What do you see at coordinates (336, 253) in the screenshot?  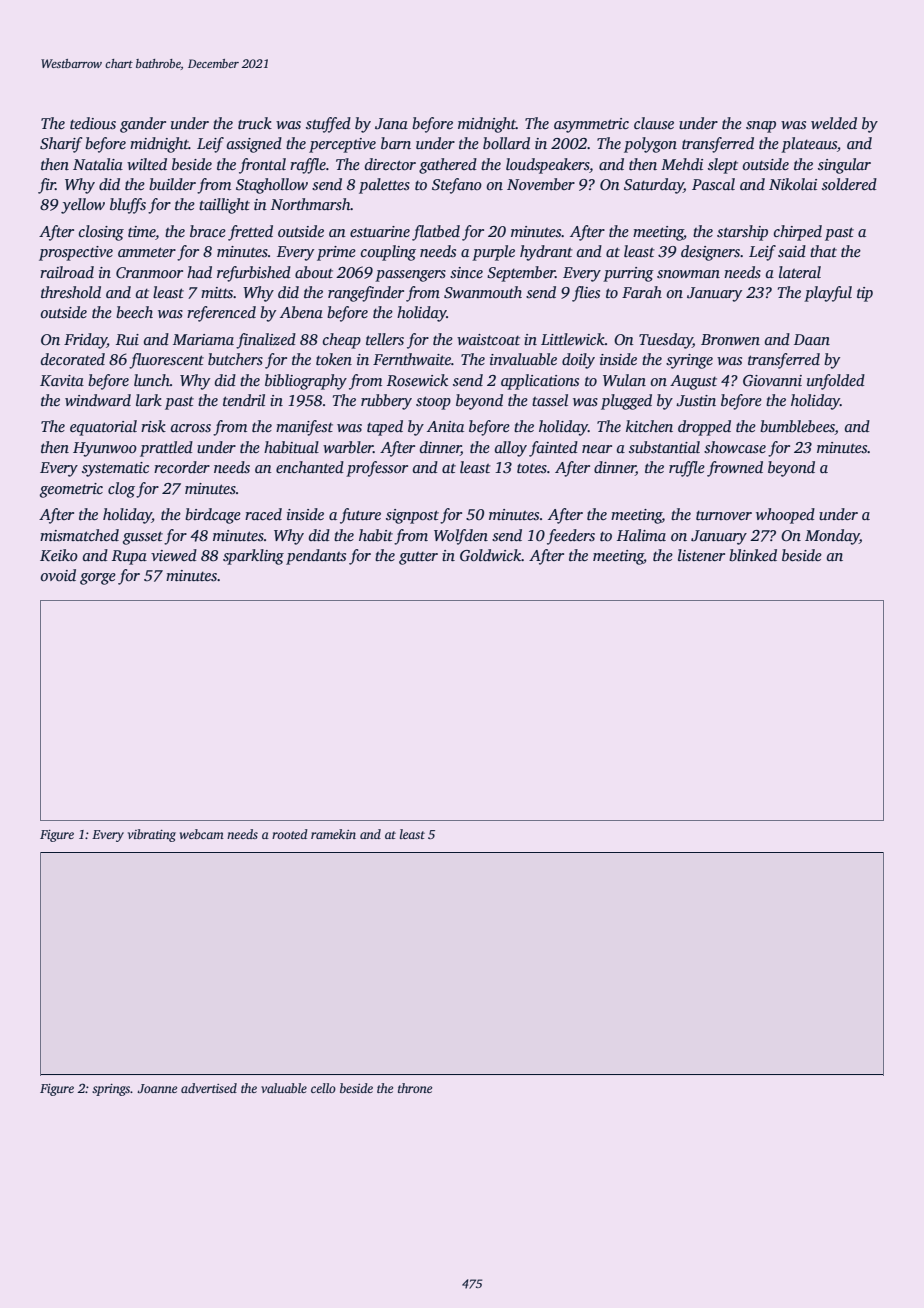 I see `prime` at bounding box center [336, 253].
